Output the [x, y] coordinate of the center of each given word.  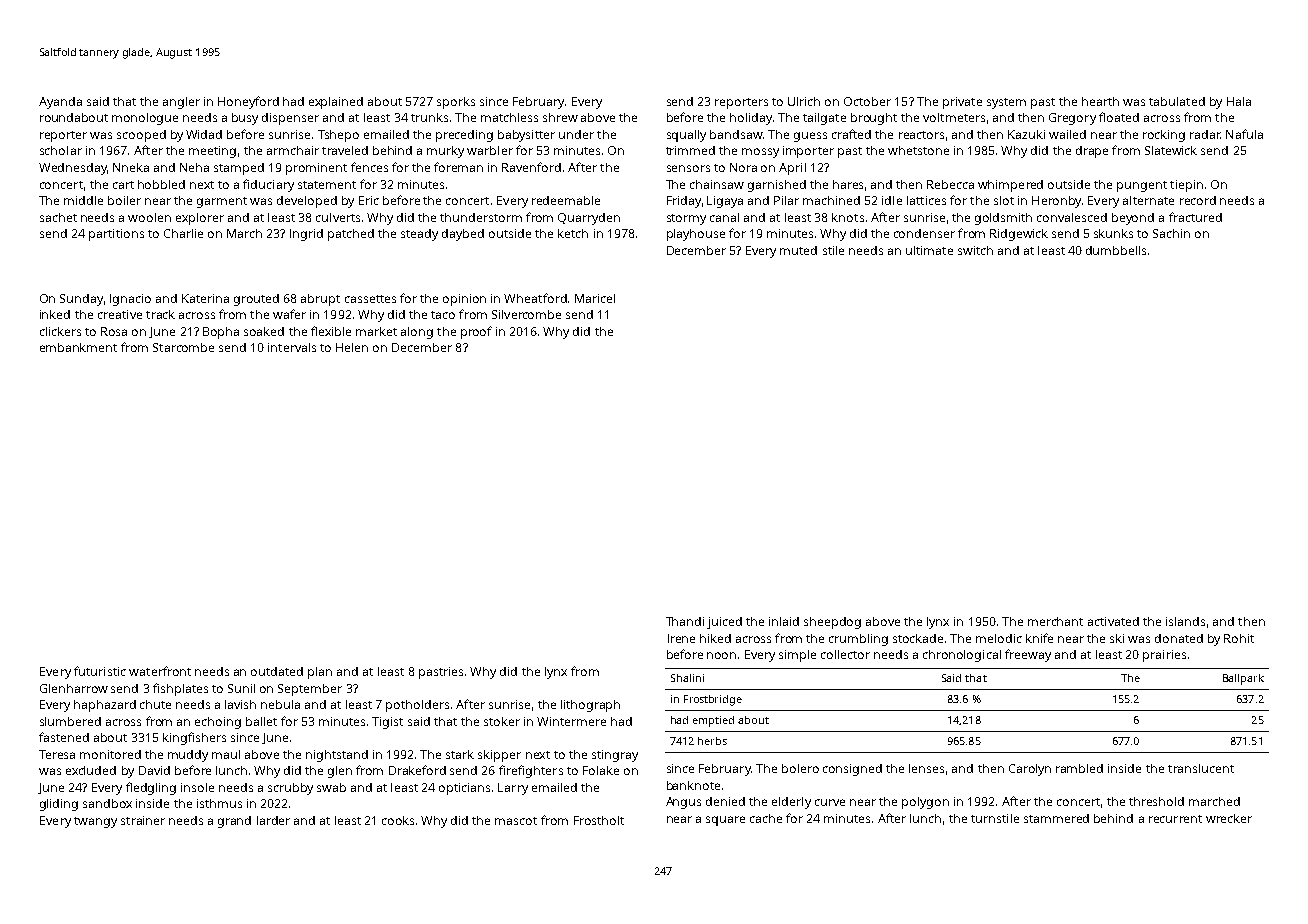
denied [725, 801]
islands [1185, 621]
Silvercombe [526, 314]
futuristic [100, 671]
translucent [1201, 768]
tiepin [1186, 186]
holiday [751, 119]
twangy [95, 822]
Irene [681, 638]
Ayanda [60, 103]
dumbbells [1116, 250]
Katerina [205, 298]
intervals [292, 347]
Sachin [1171, 233]
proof [476, 332]
